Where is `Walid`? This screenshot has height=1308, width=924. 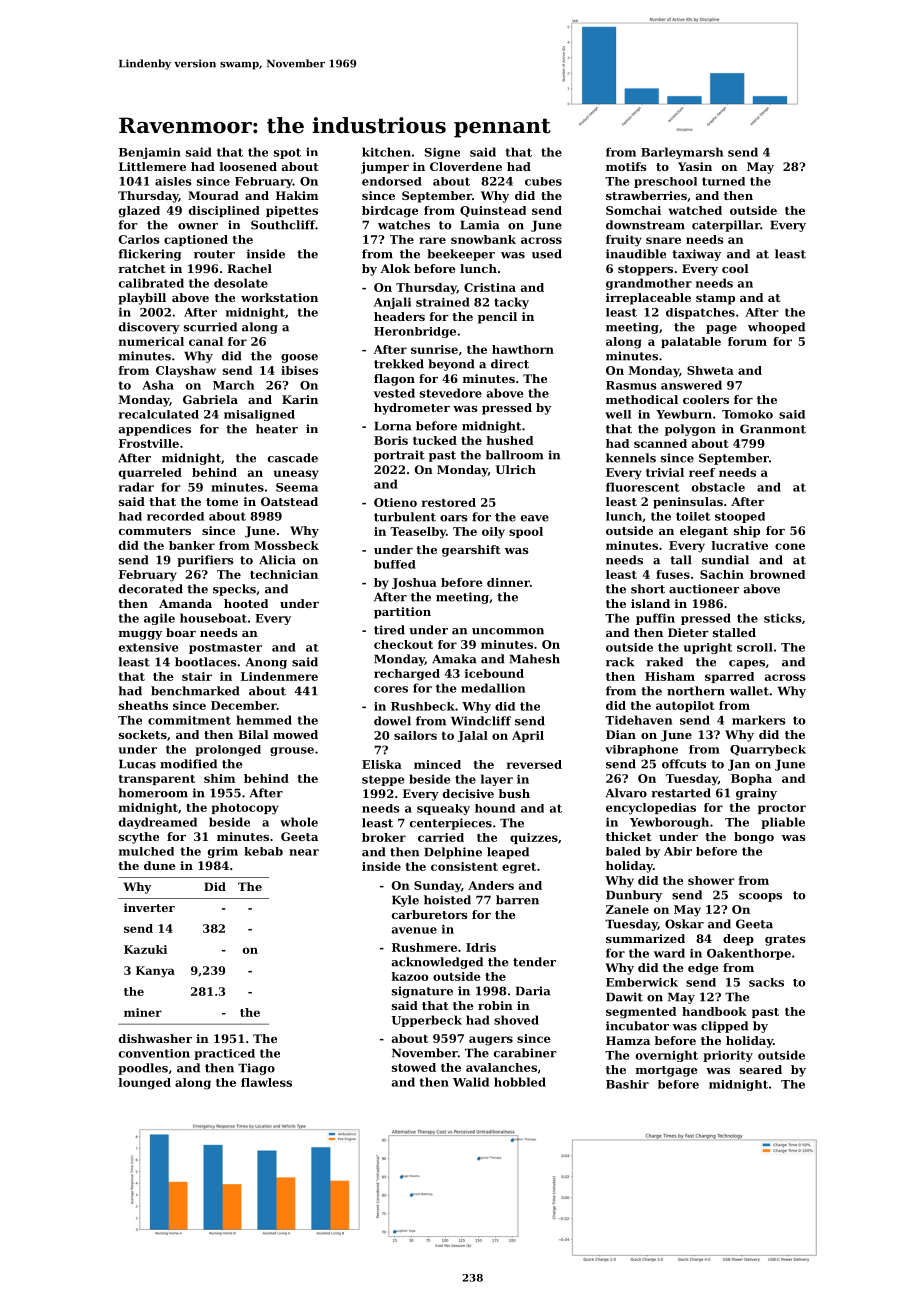 Walid is located at coordinates (471, 1082).
